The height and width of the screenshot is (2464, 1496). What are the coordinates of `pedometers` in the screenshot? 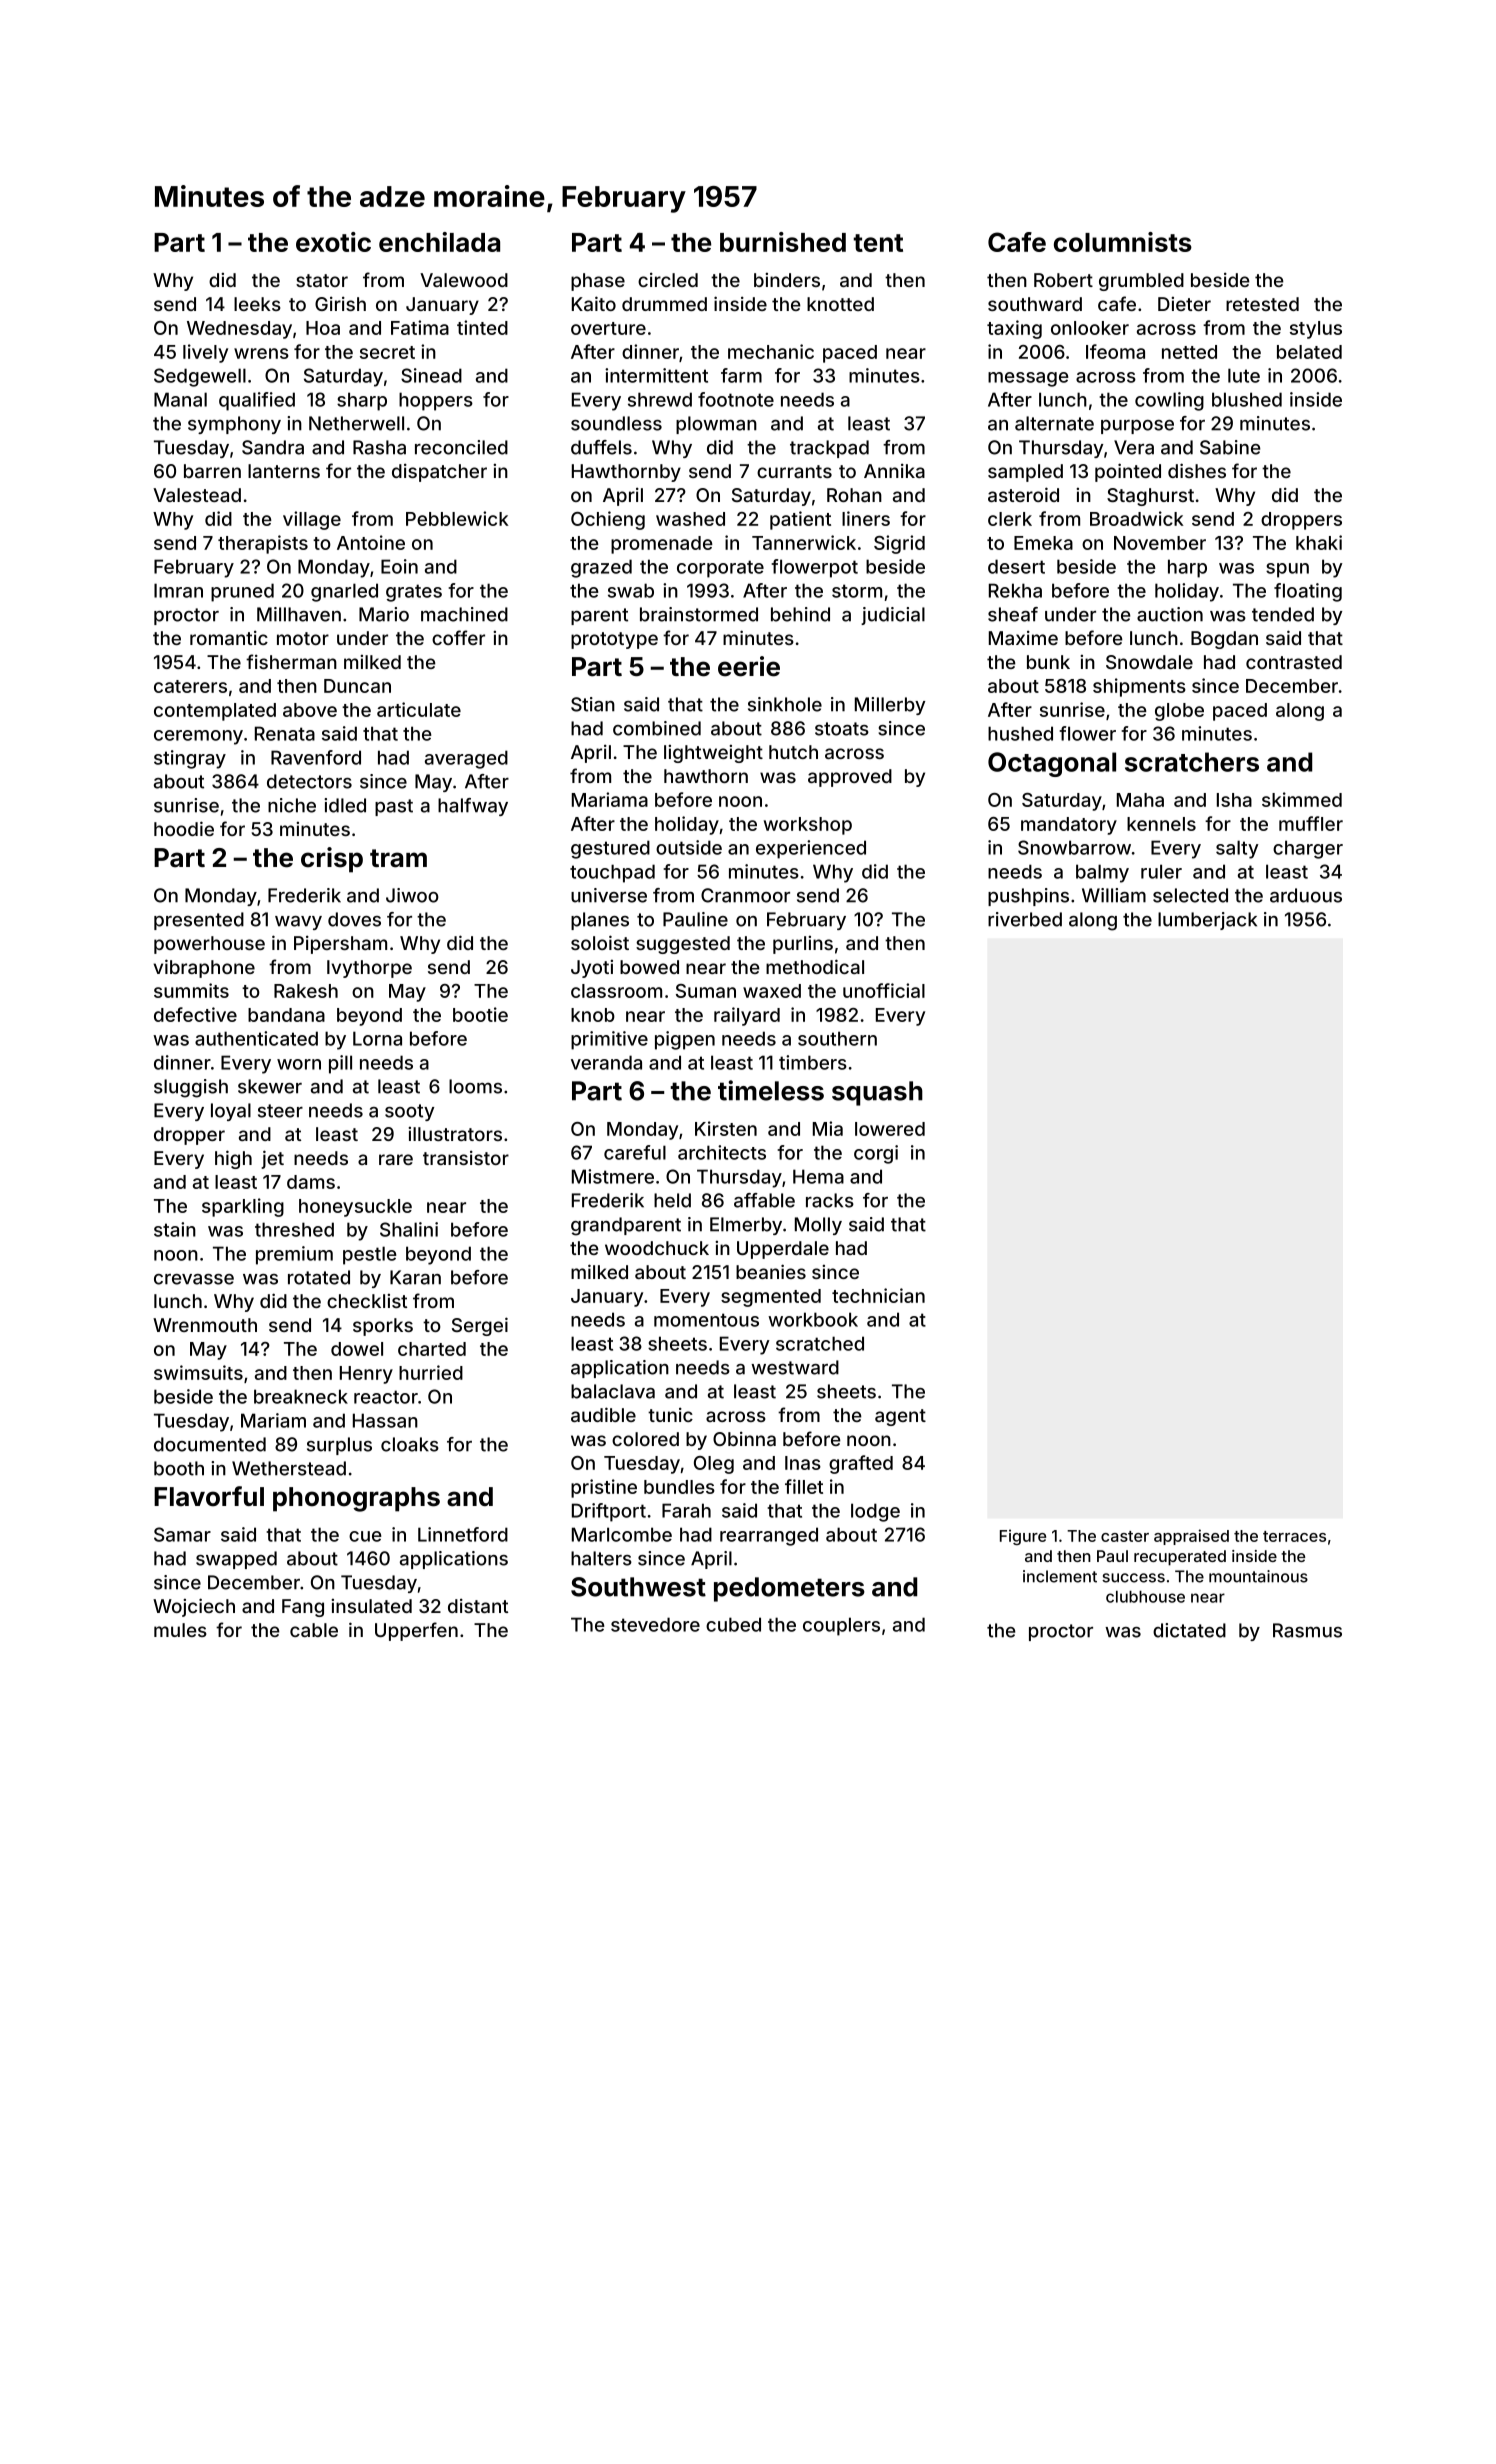 It's located at (789, 1589).
